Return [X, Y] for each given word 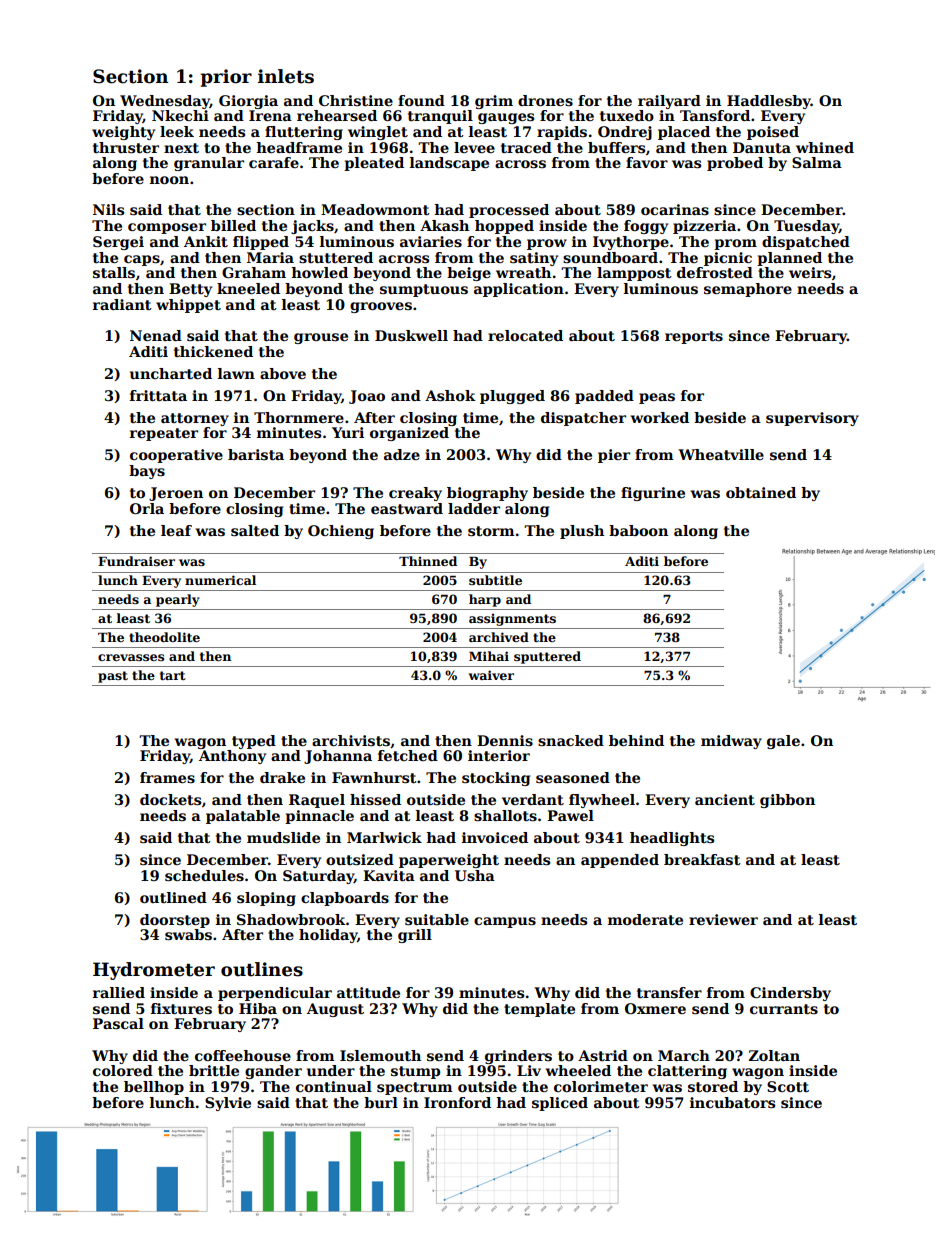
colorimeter [601, 1086]
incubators [732, 1102]
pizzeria [704, 227]
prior [226, 78]
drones [545, 100]
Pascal [118, 1023]
